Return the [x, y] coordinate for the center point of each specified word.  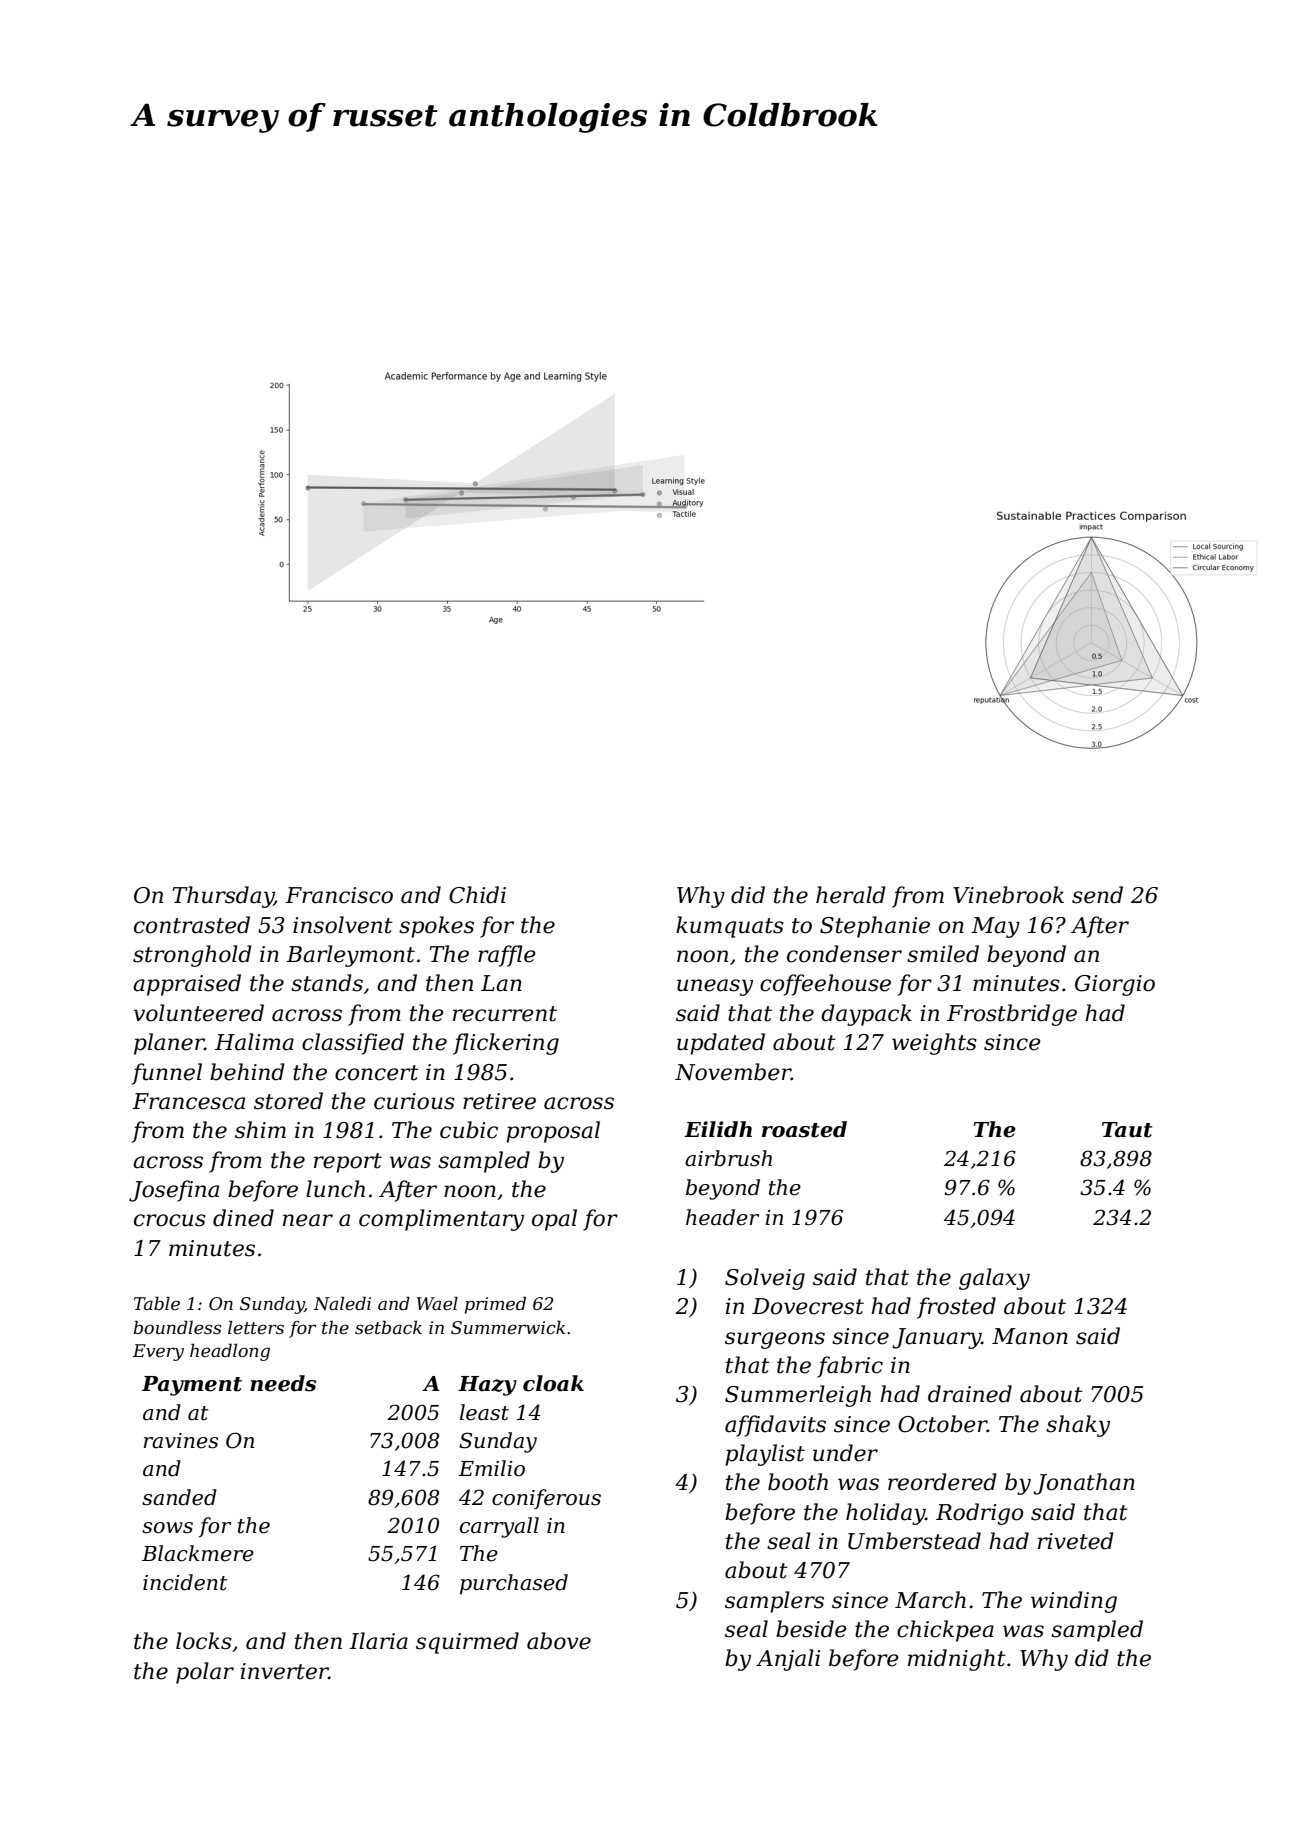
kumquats [730, 927]
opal [554, 1220]
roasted [804, 1129]
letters [256, 1327]
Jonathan [1084, 1484]
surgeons [775, 1340]
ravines [181, 1441]
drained [970, 1394]
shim [260, 1130]
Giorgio [1115, 985]
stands [327, 983]
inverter [285, 1671]
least [484, 1412]
